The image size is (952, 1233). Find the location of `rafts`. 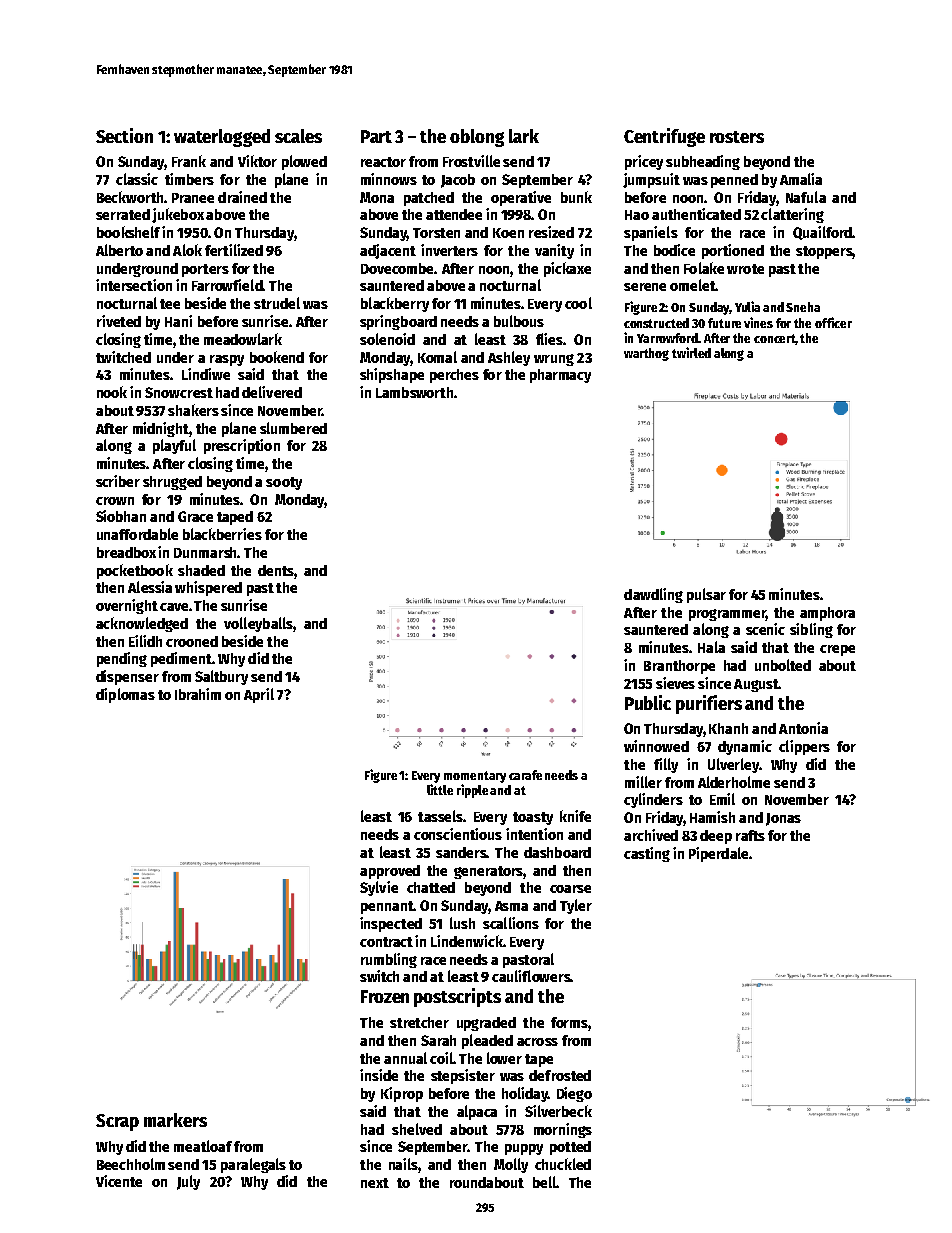

rafts is located at coordinates (750, 835).
